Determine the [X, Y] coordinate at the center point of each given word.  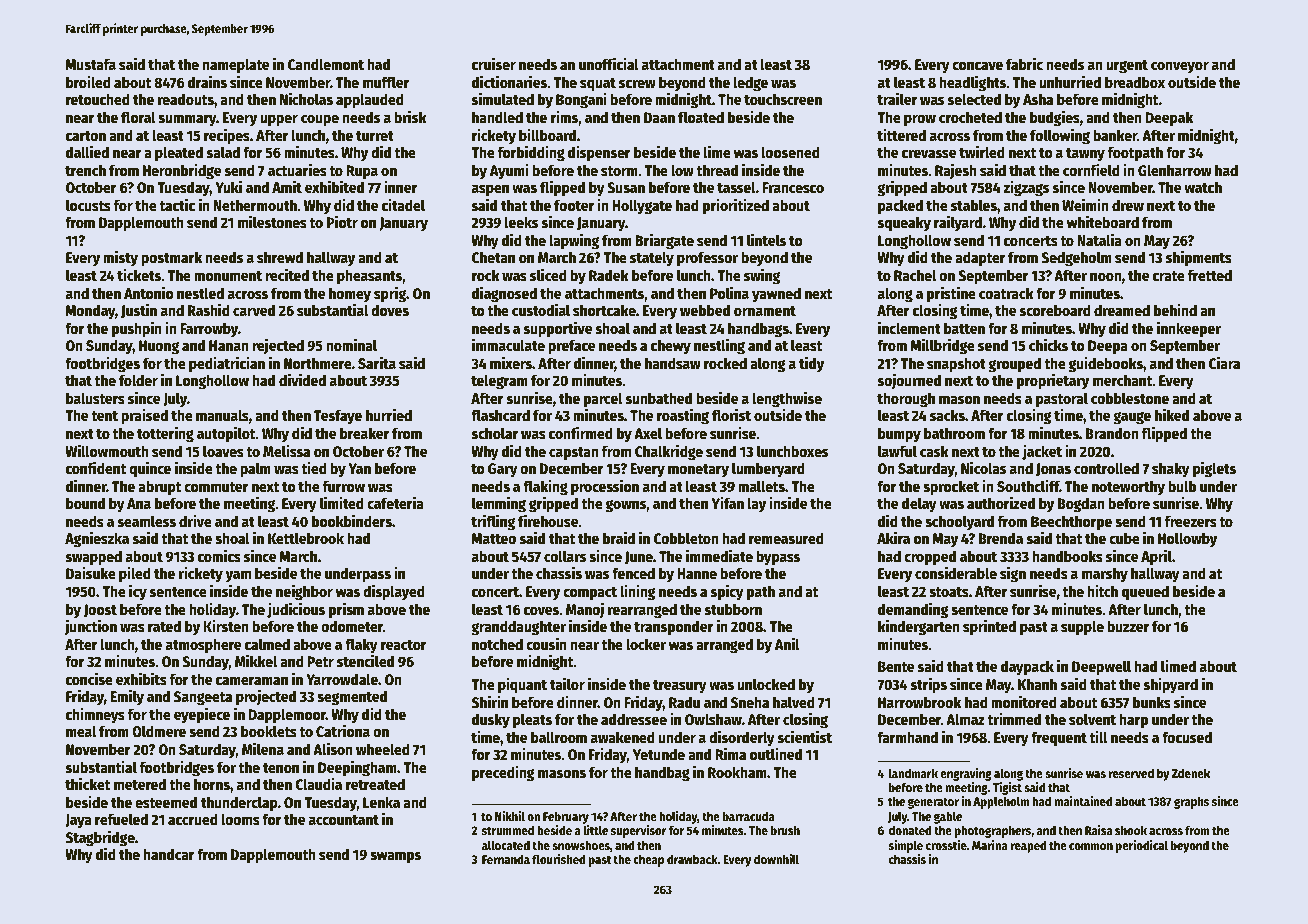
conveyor [1180, 67]
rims [564, 116]
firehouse [548, 520]
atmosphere [203, 646]
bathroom [954, 433]
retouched [98, 99]
